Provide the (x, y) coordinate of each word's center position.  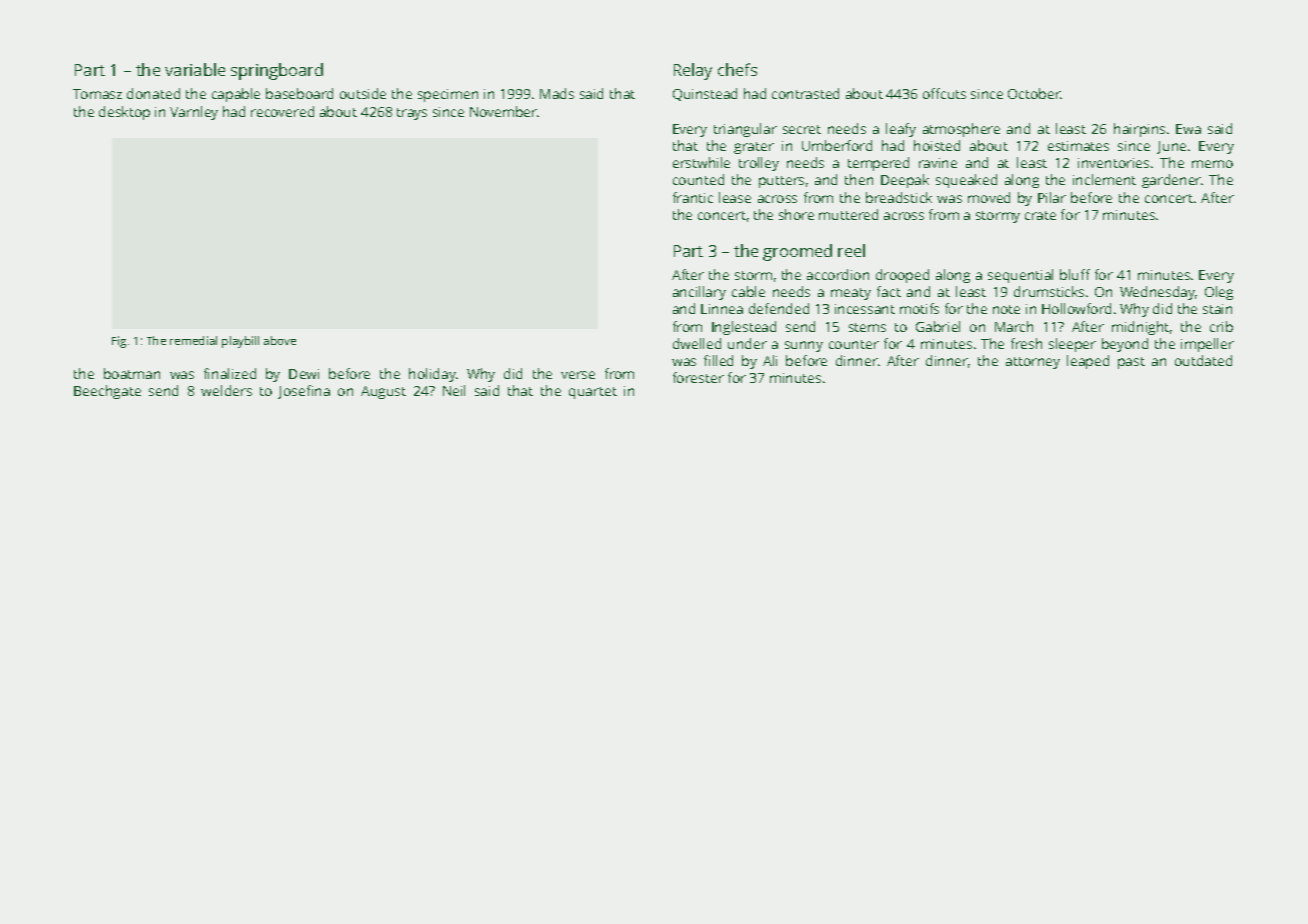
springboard (277, 71)
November (504, 111)
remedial (193, 340)
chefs (737, 69)
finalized (230, 373)
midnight (1140, 328)
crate (1040, 215)
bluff (1075, 274)
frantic (693, 197)
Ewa (1188, 129)
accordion (838, 274)
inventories (1113, 163)
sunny (804, 346)
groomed (797, 252)
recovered (282, 111)
